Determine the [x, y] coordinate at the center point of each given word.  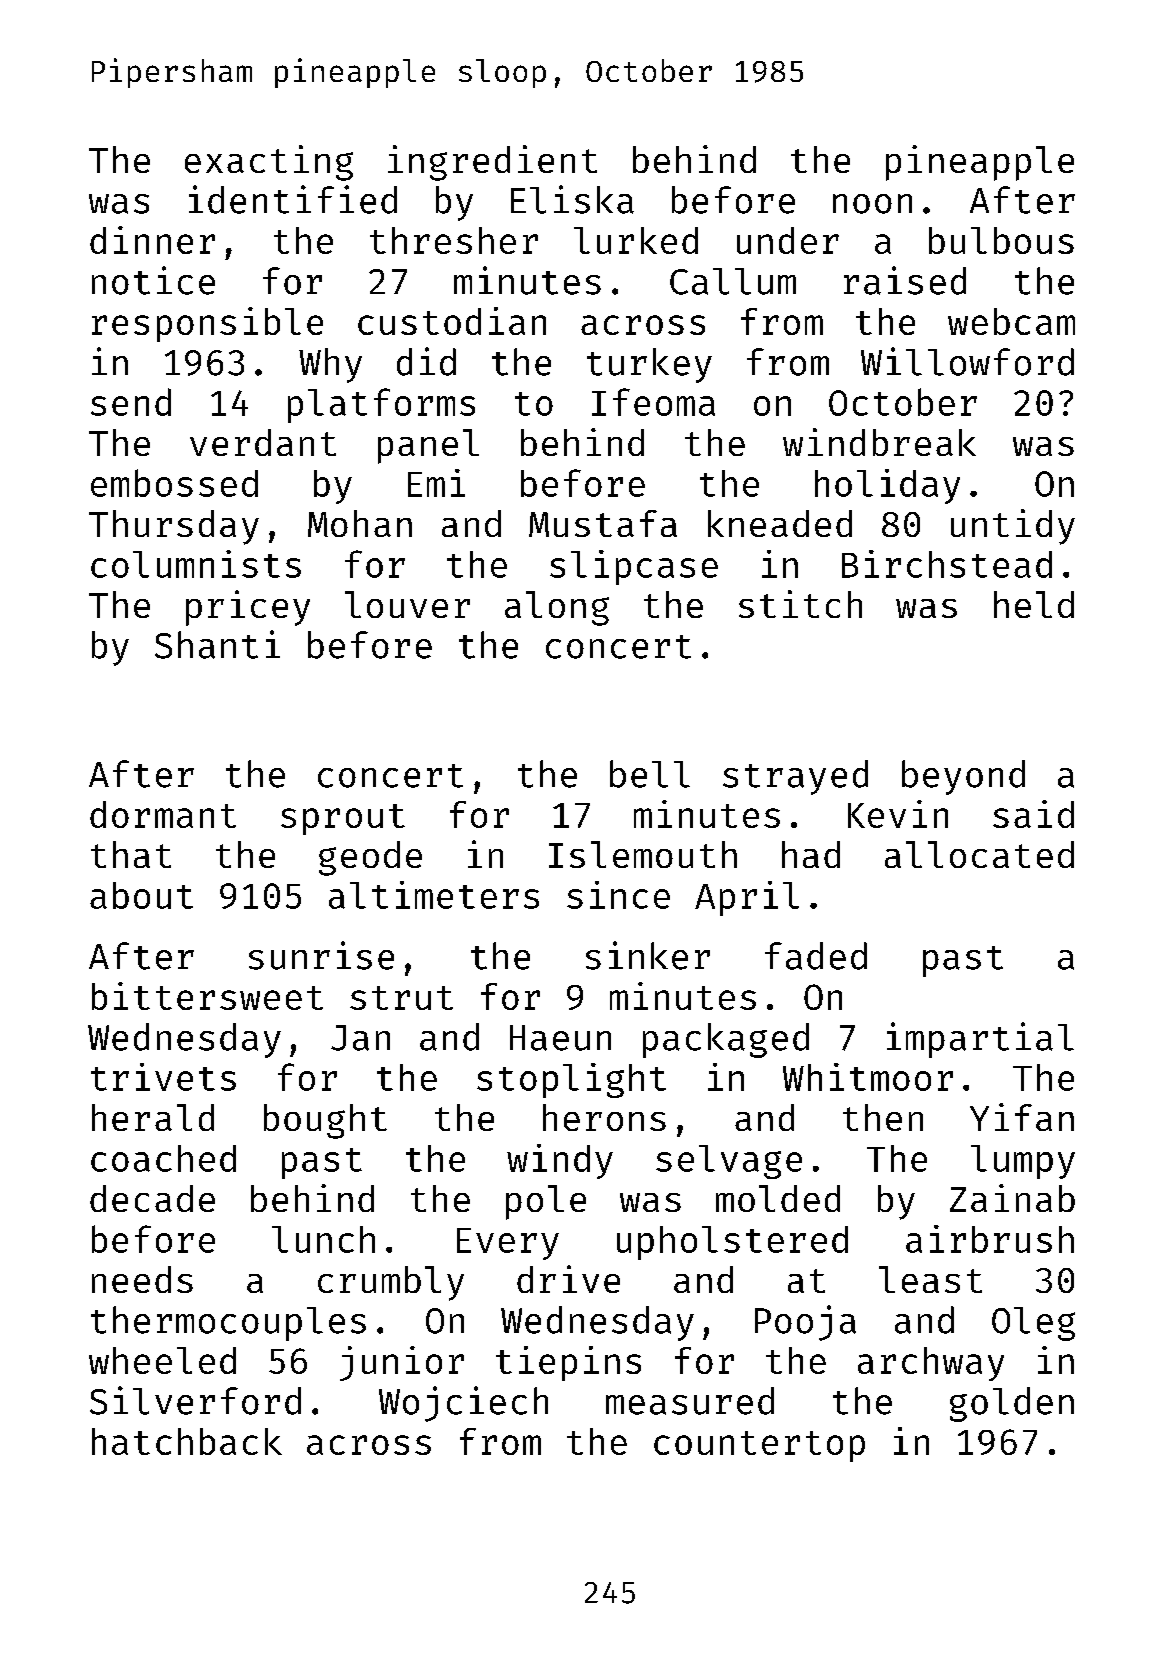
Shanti [217, 644]
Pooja [805, 1323]
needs [142, 1279]
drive [568, 1279]
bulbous [1001, 240]
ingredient [492, 163]
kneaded [780, 523]
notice [153, 280]
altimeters [434, 895]
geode [370, 858]
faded [816, 956]
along [557, 608]
